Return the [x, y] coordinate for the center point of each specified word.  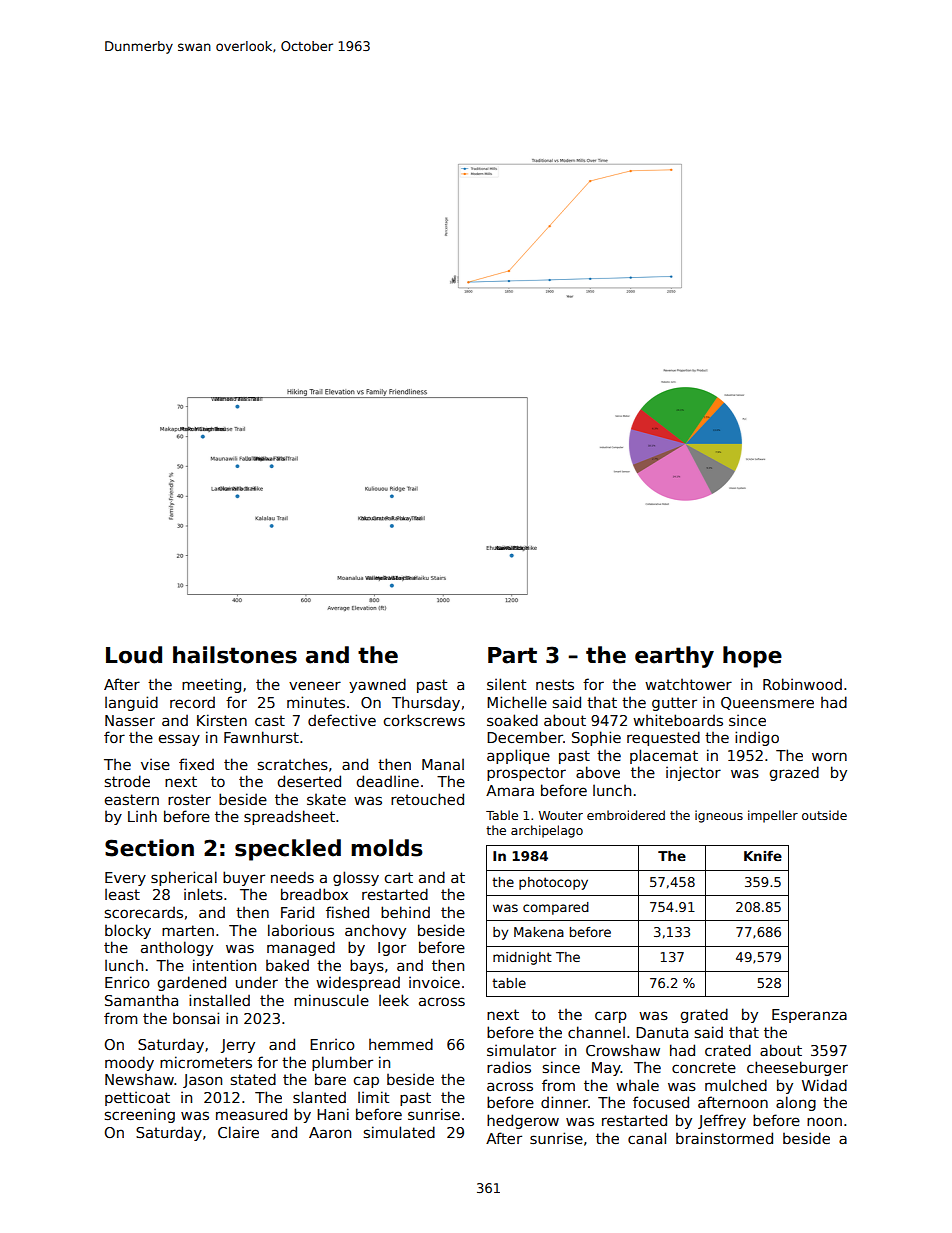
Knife [763, 856]
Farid [297, 912]
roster [189, 799]
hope [752, 657]
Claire [238, 1132]
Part [512, 655]
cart [399, 877]
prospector [526, 774]
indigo [757, 738]
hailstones [235, 655]
